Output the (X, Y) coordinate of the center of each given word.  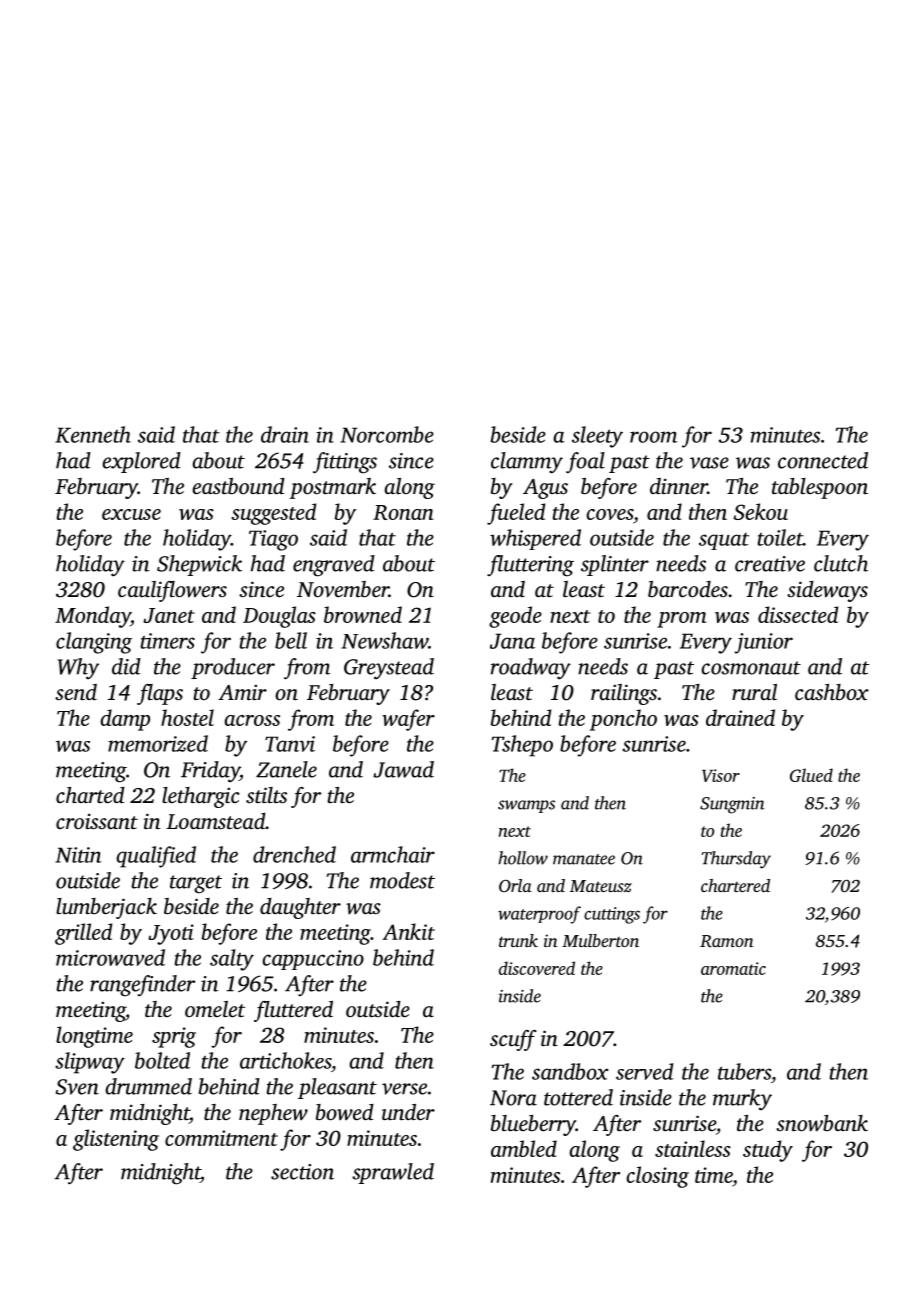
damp (125, 720)
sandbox (570, 1071)
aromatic (733, 968)
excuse (131, 514)
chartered (735, 885)
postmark (332, 488)
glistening (116, 1140)
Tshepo (522, 746)
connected (823, 460)
